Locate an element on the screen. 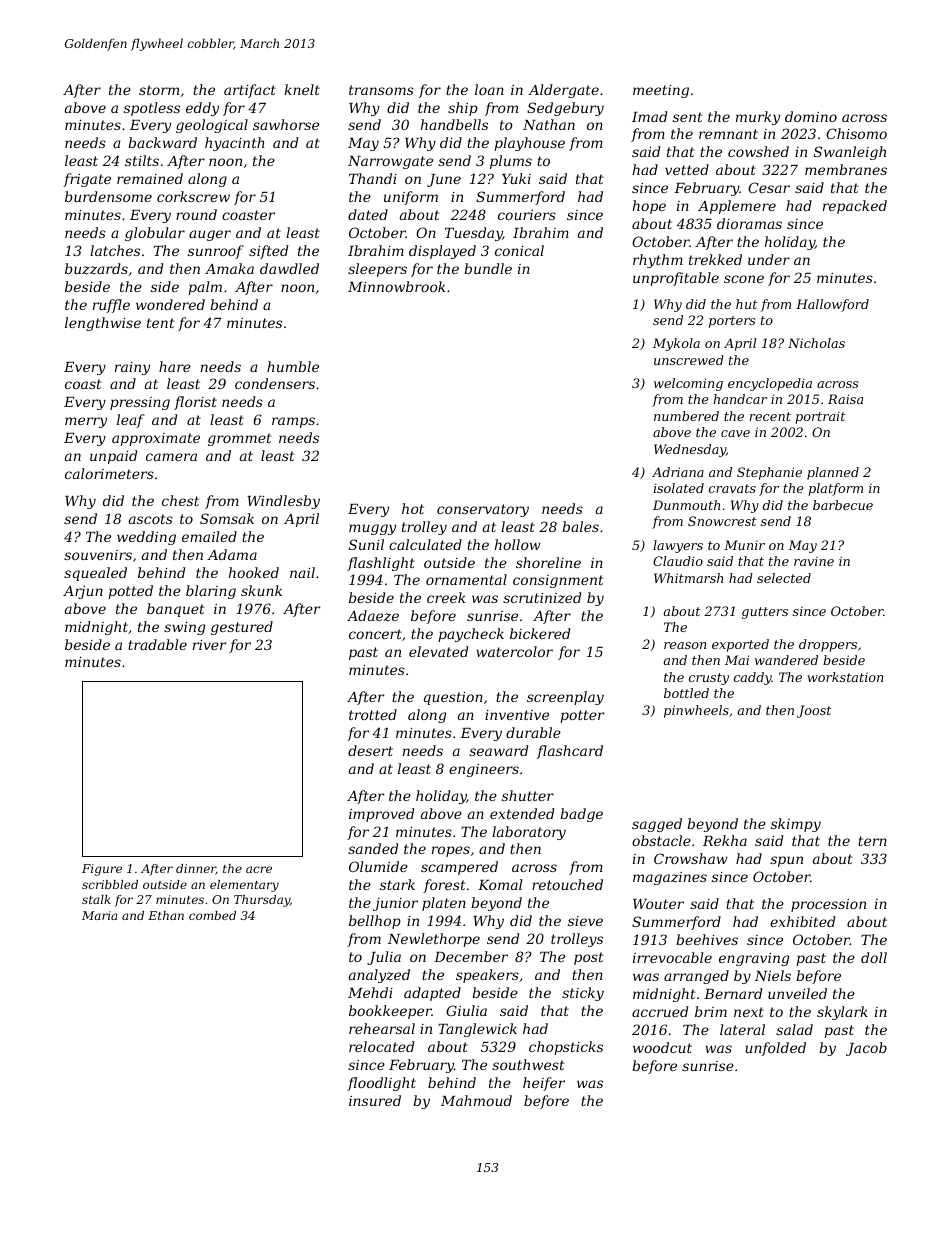 This screenshot has width=952, height=1233. frigate is located at coordinates (87, 180).
